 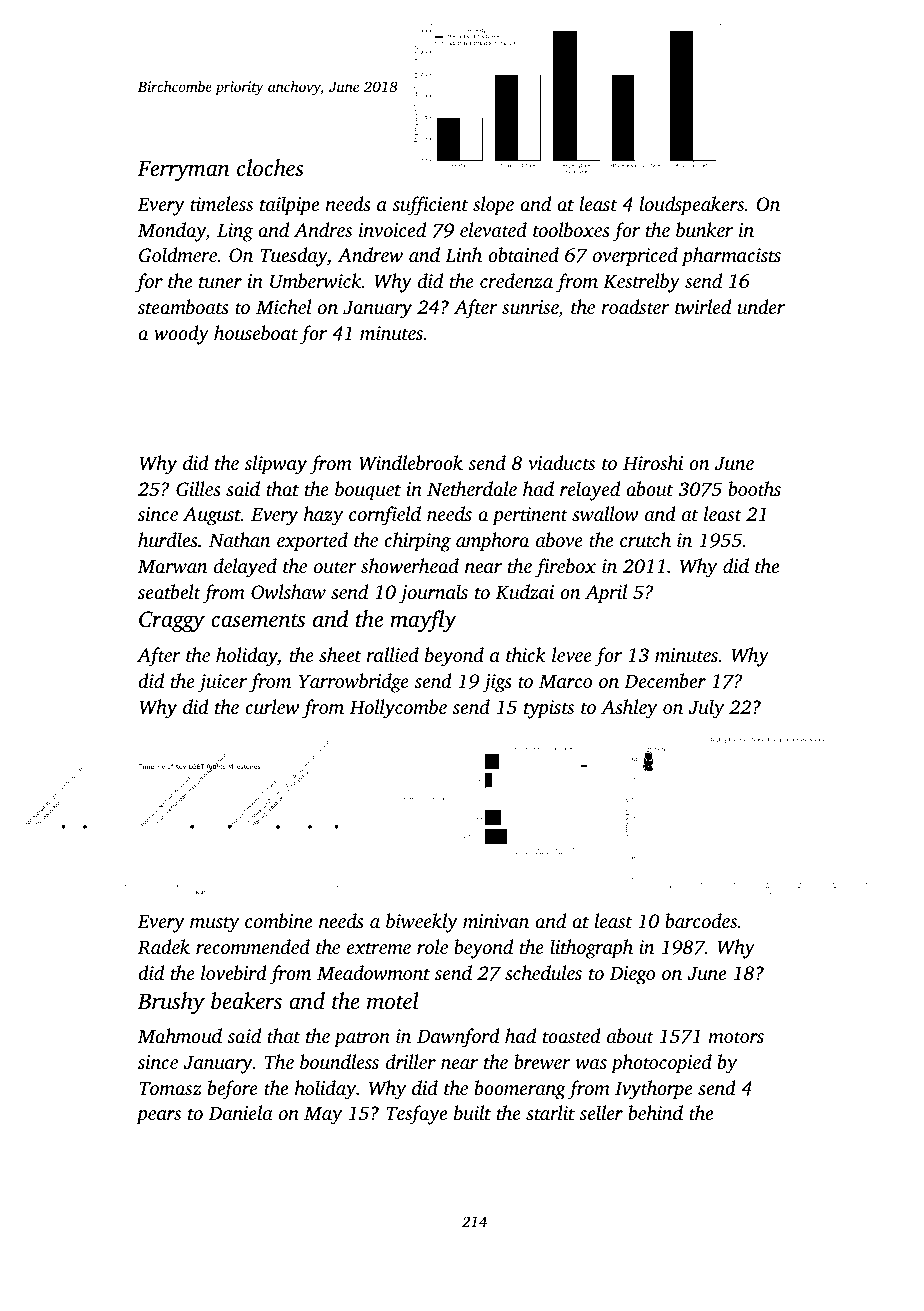 What do you see at coordinates (183, 170) in the screenshot?
I see `Ferryman` at bounding box center [183, 170].
